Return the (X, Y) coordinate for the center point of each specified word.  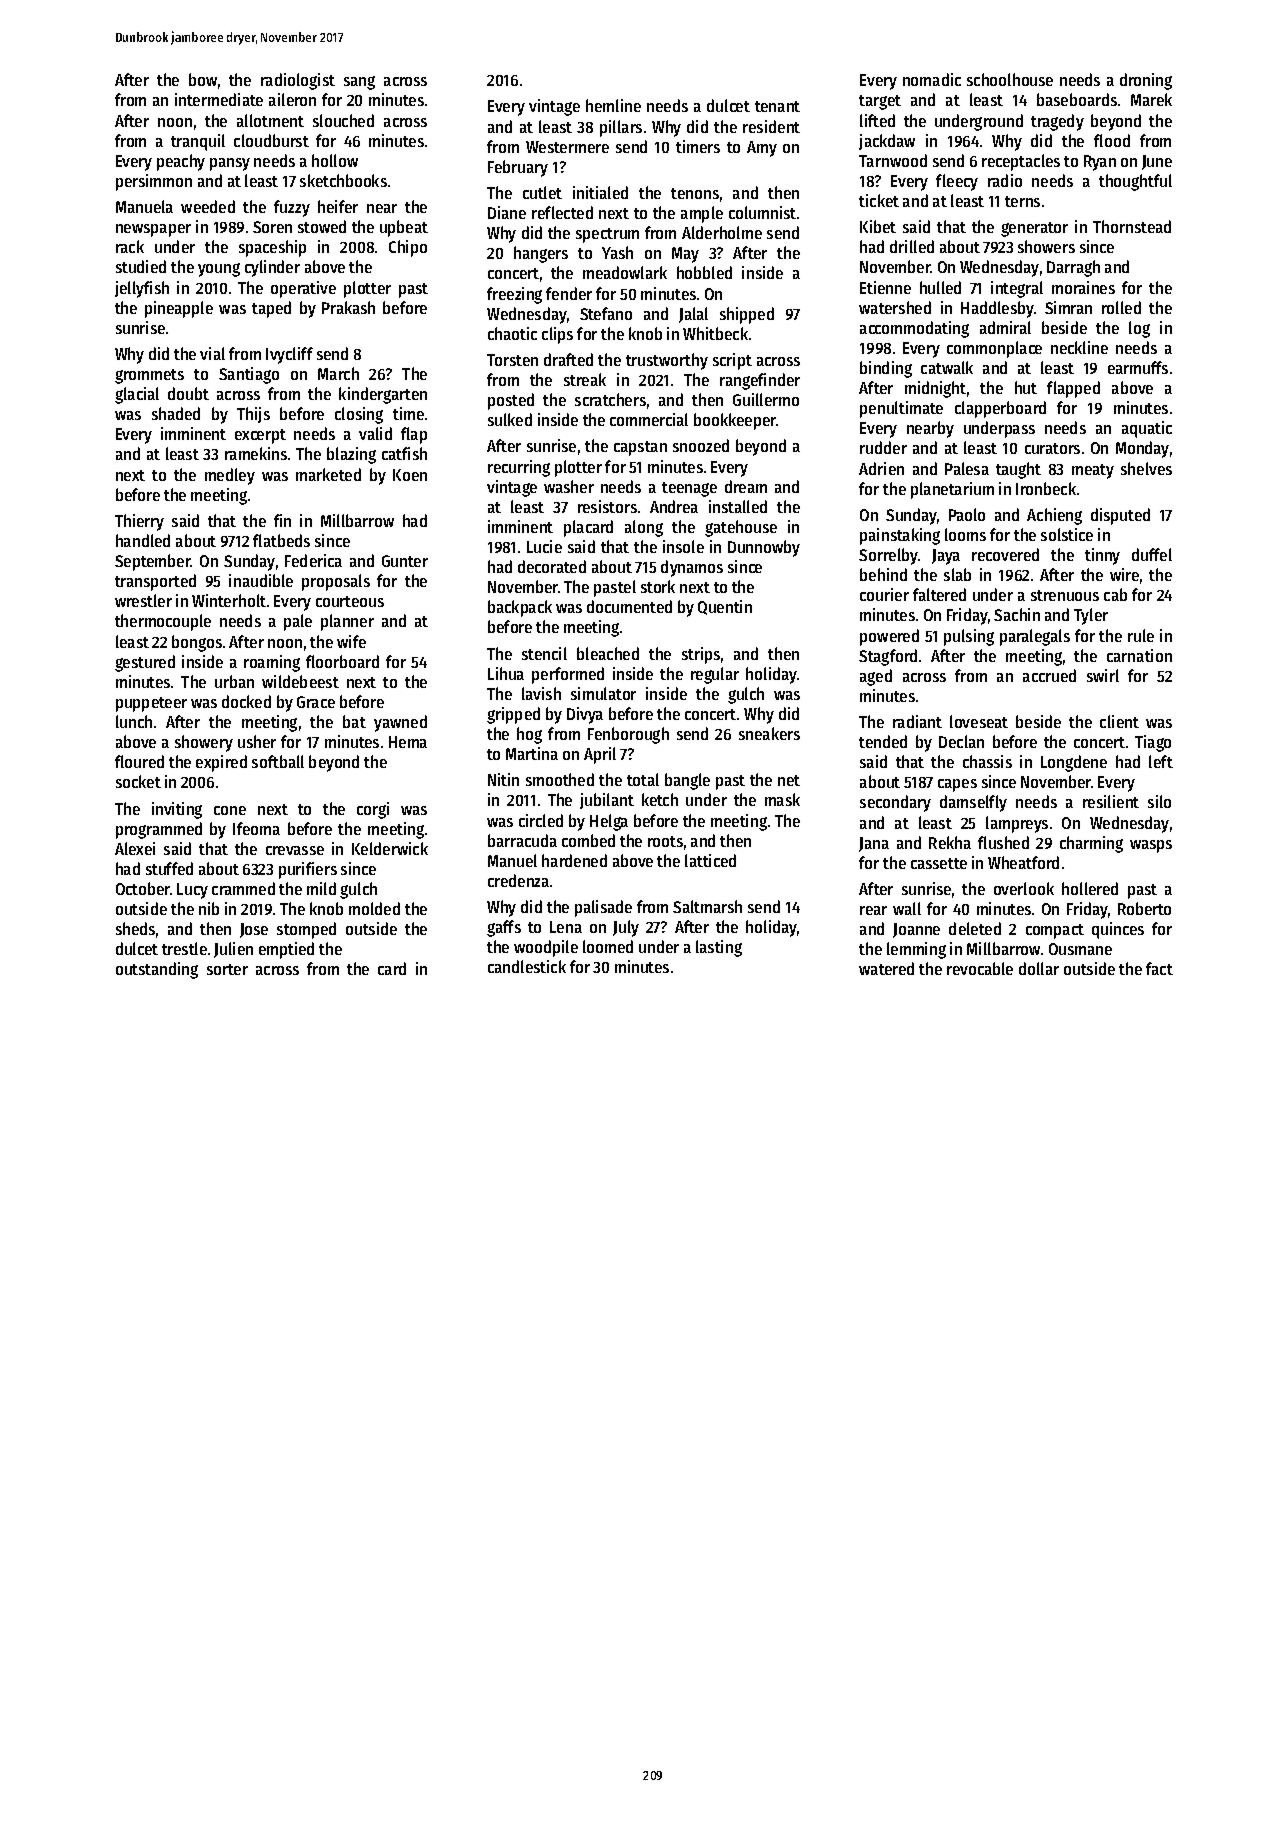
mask (782, 799)
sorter (227, 969)
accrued (1049, 675)
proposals (336, 582)
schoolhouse (1010, 79)
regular (715, 675)
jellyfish (142, 289)
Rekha (950, 842)
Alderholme (722, 232)
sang (359, 83)
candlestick (527, 966)
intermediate (219, 99)
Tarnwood (893, 160)
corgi (373, 810)
